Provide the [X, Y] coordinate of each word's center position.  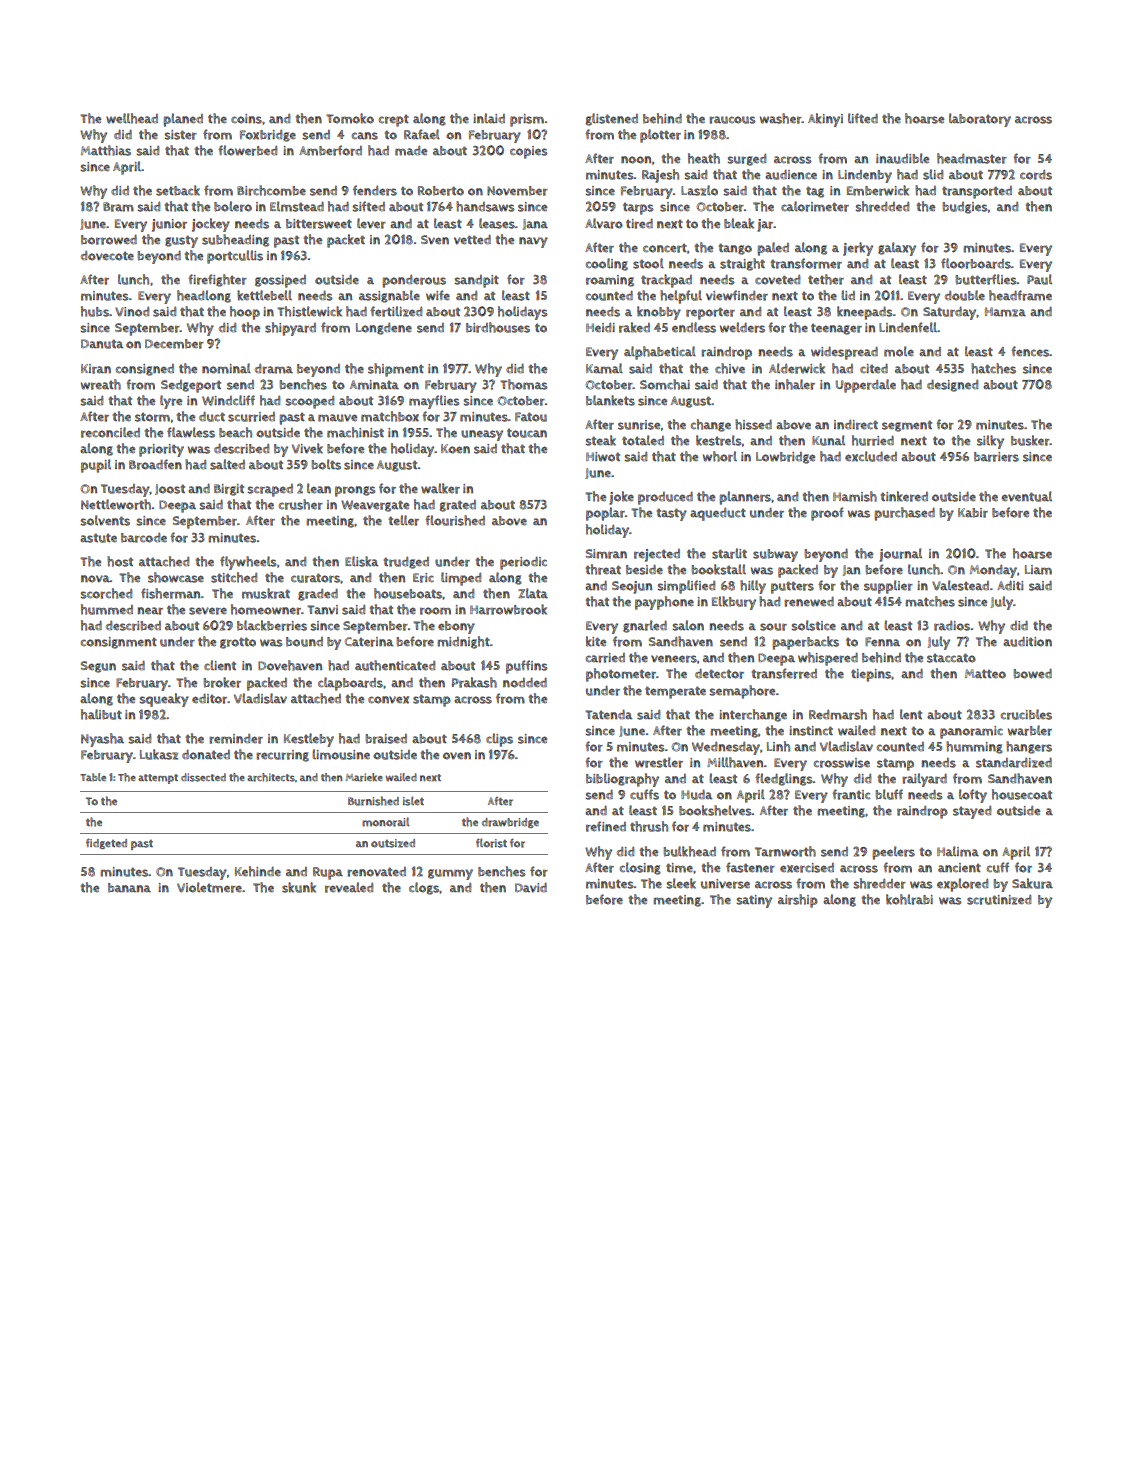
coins [246, 119]
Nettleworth [116, 504]
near [150, 611]
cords [1036, 175]
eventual [1026, 496]
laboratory [980, 120]
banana [129, 888]
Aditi [1010, 585]
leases [497, 223]
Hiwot [603, 457]
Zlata [533, 593]
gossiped [280, 281]
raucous [732, 120]
